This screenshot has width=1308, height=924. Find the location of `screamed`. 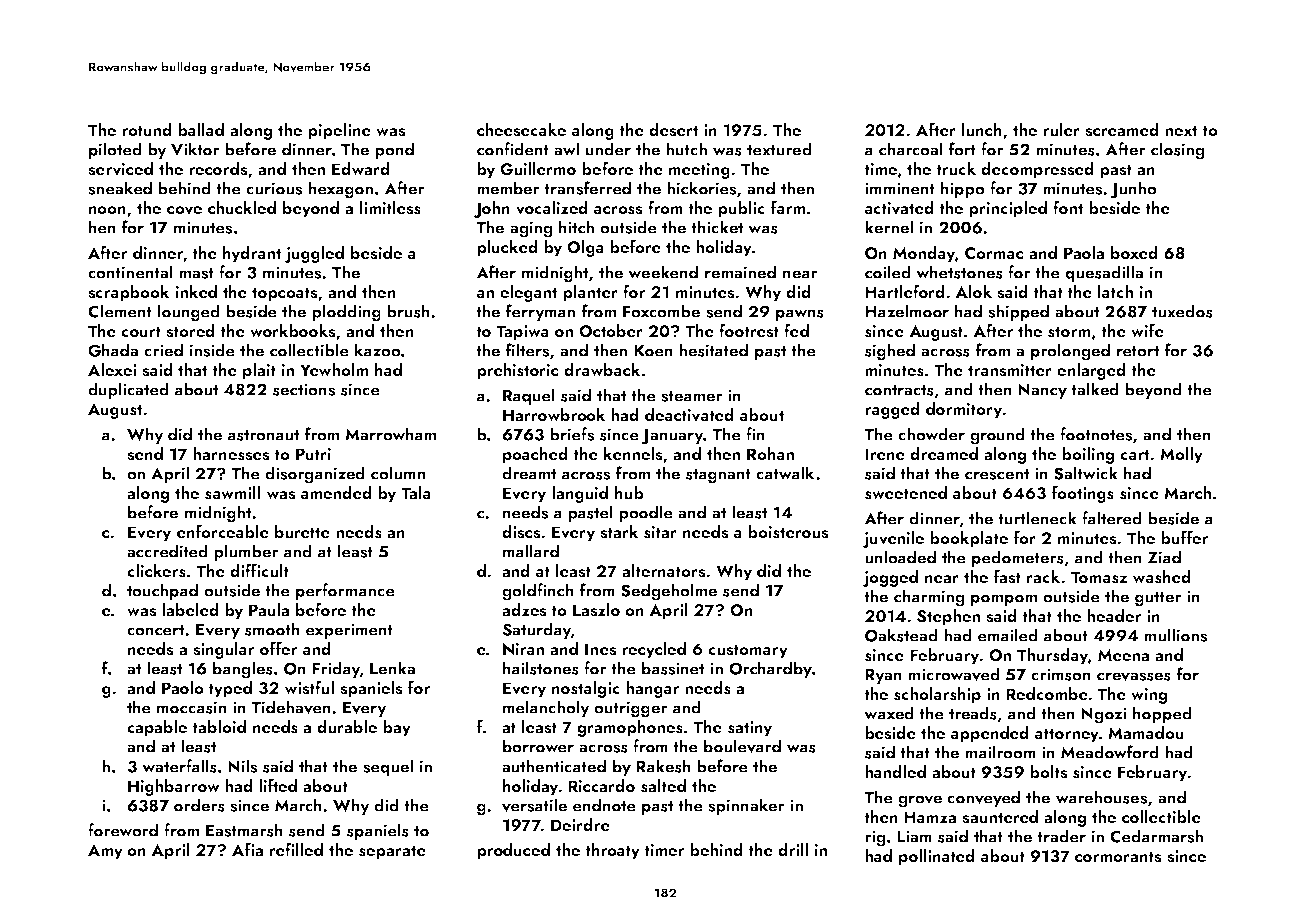

screamed is located at coordinates (1122, 130).
